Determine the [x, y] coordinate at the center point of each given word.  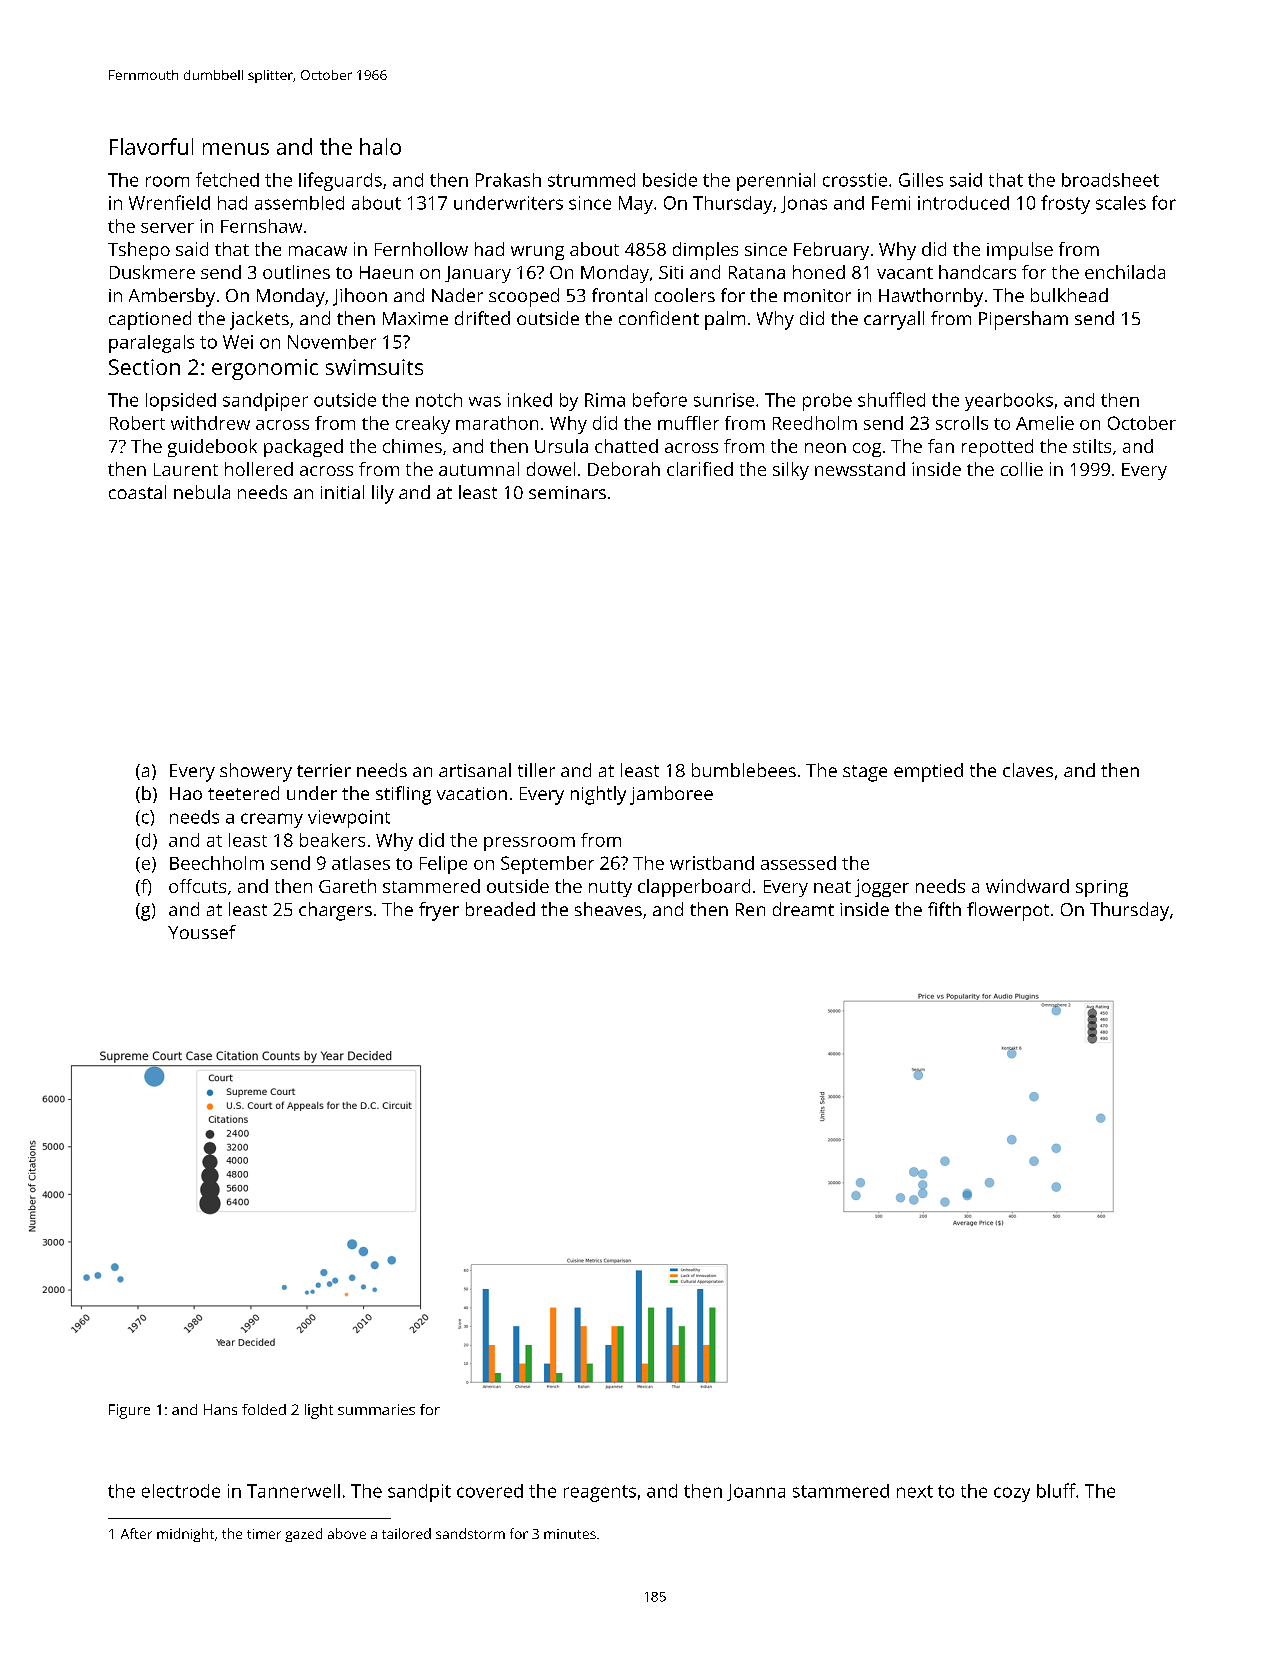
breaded [500, 909]
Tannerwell [293, 1491]
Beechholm [217, 863]
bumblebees [744, 770]
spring [1102, 888]
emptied [928, 772]
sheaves [608, 909]
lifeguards [340, 181]
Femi [891, 203]
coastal [137, 492]
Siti [671, 272]
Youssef [202, 932]
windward [1027, 886]
